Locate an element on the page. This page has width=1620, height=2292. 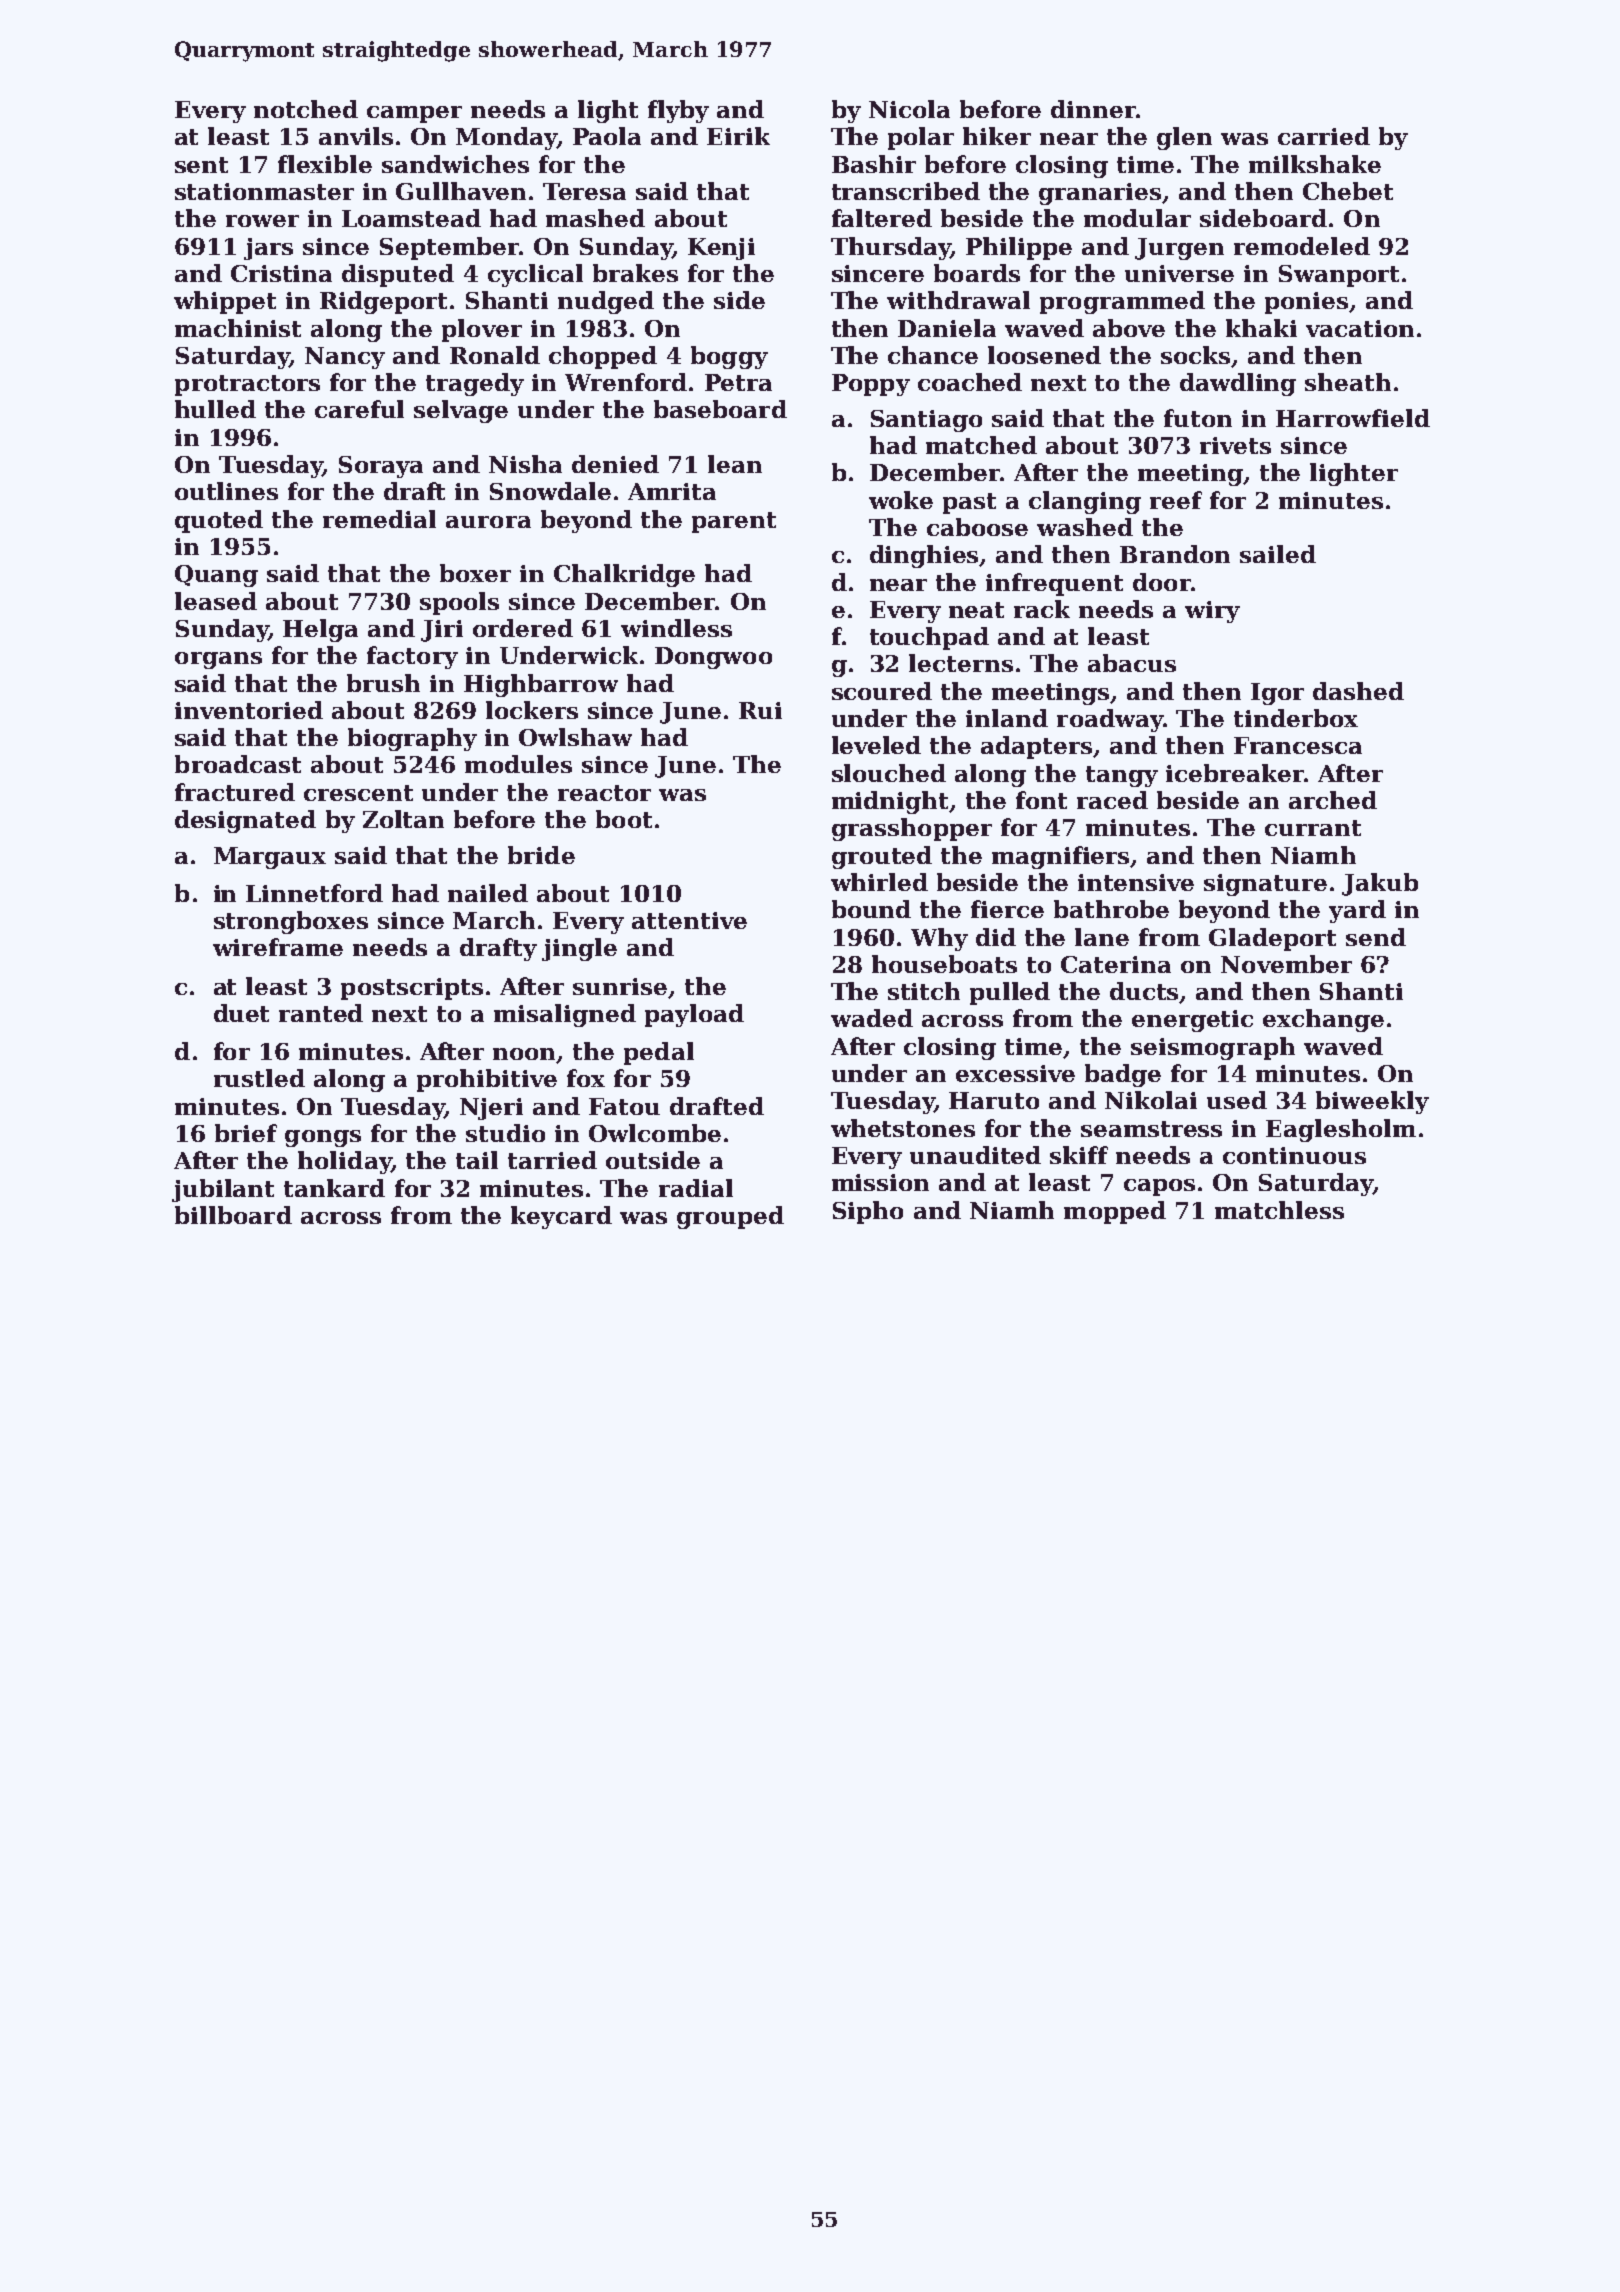
Zoltan is located at coordinates (403, 819).
